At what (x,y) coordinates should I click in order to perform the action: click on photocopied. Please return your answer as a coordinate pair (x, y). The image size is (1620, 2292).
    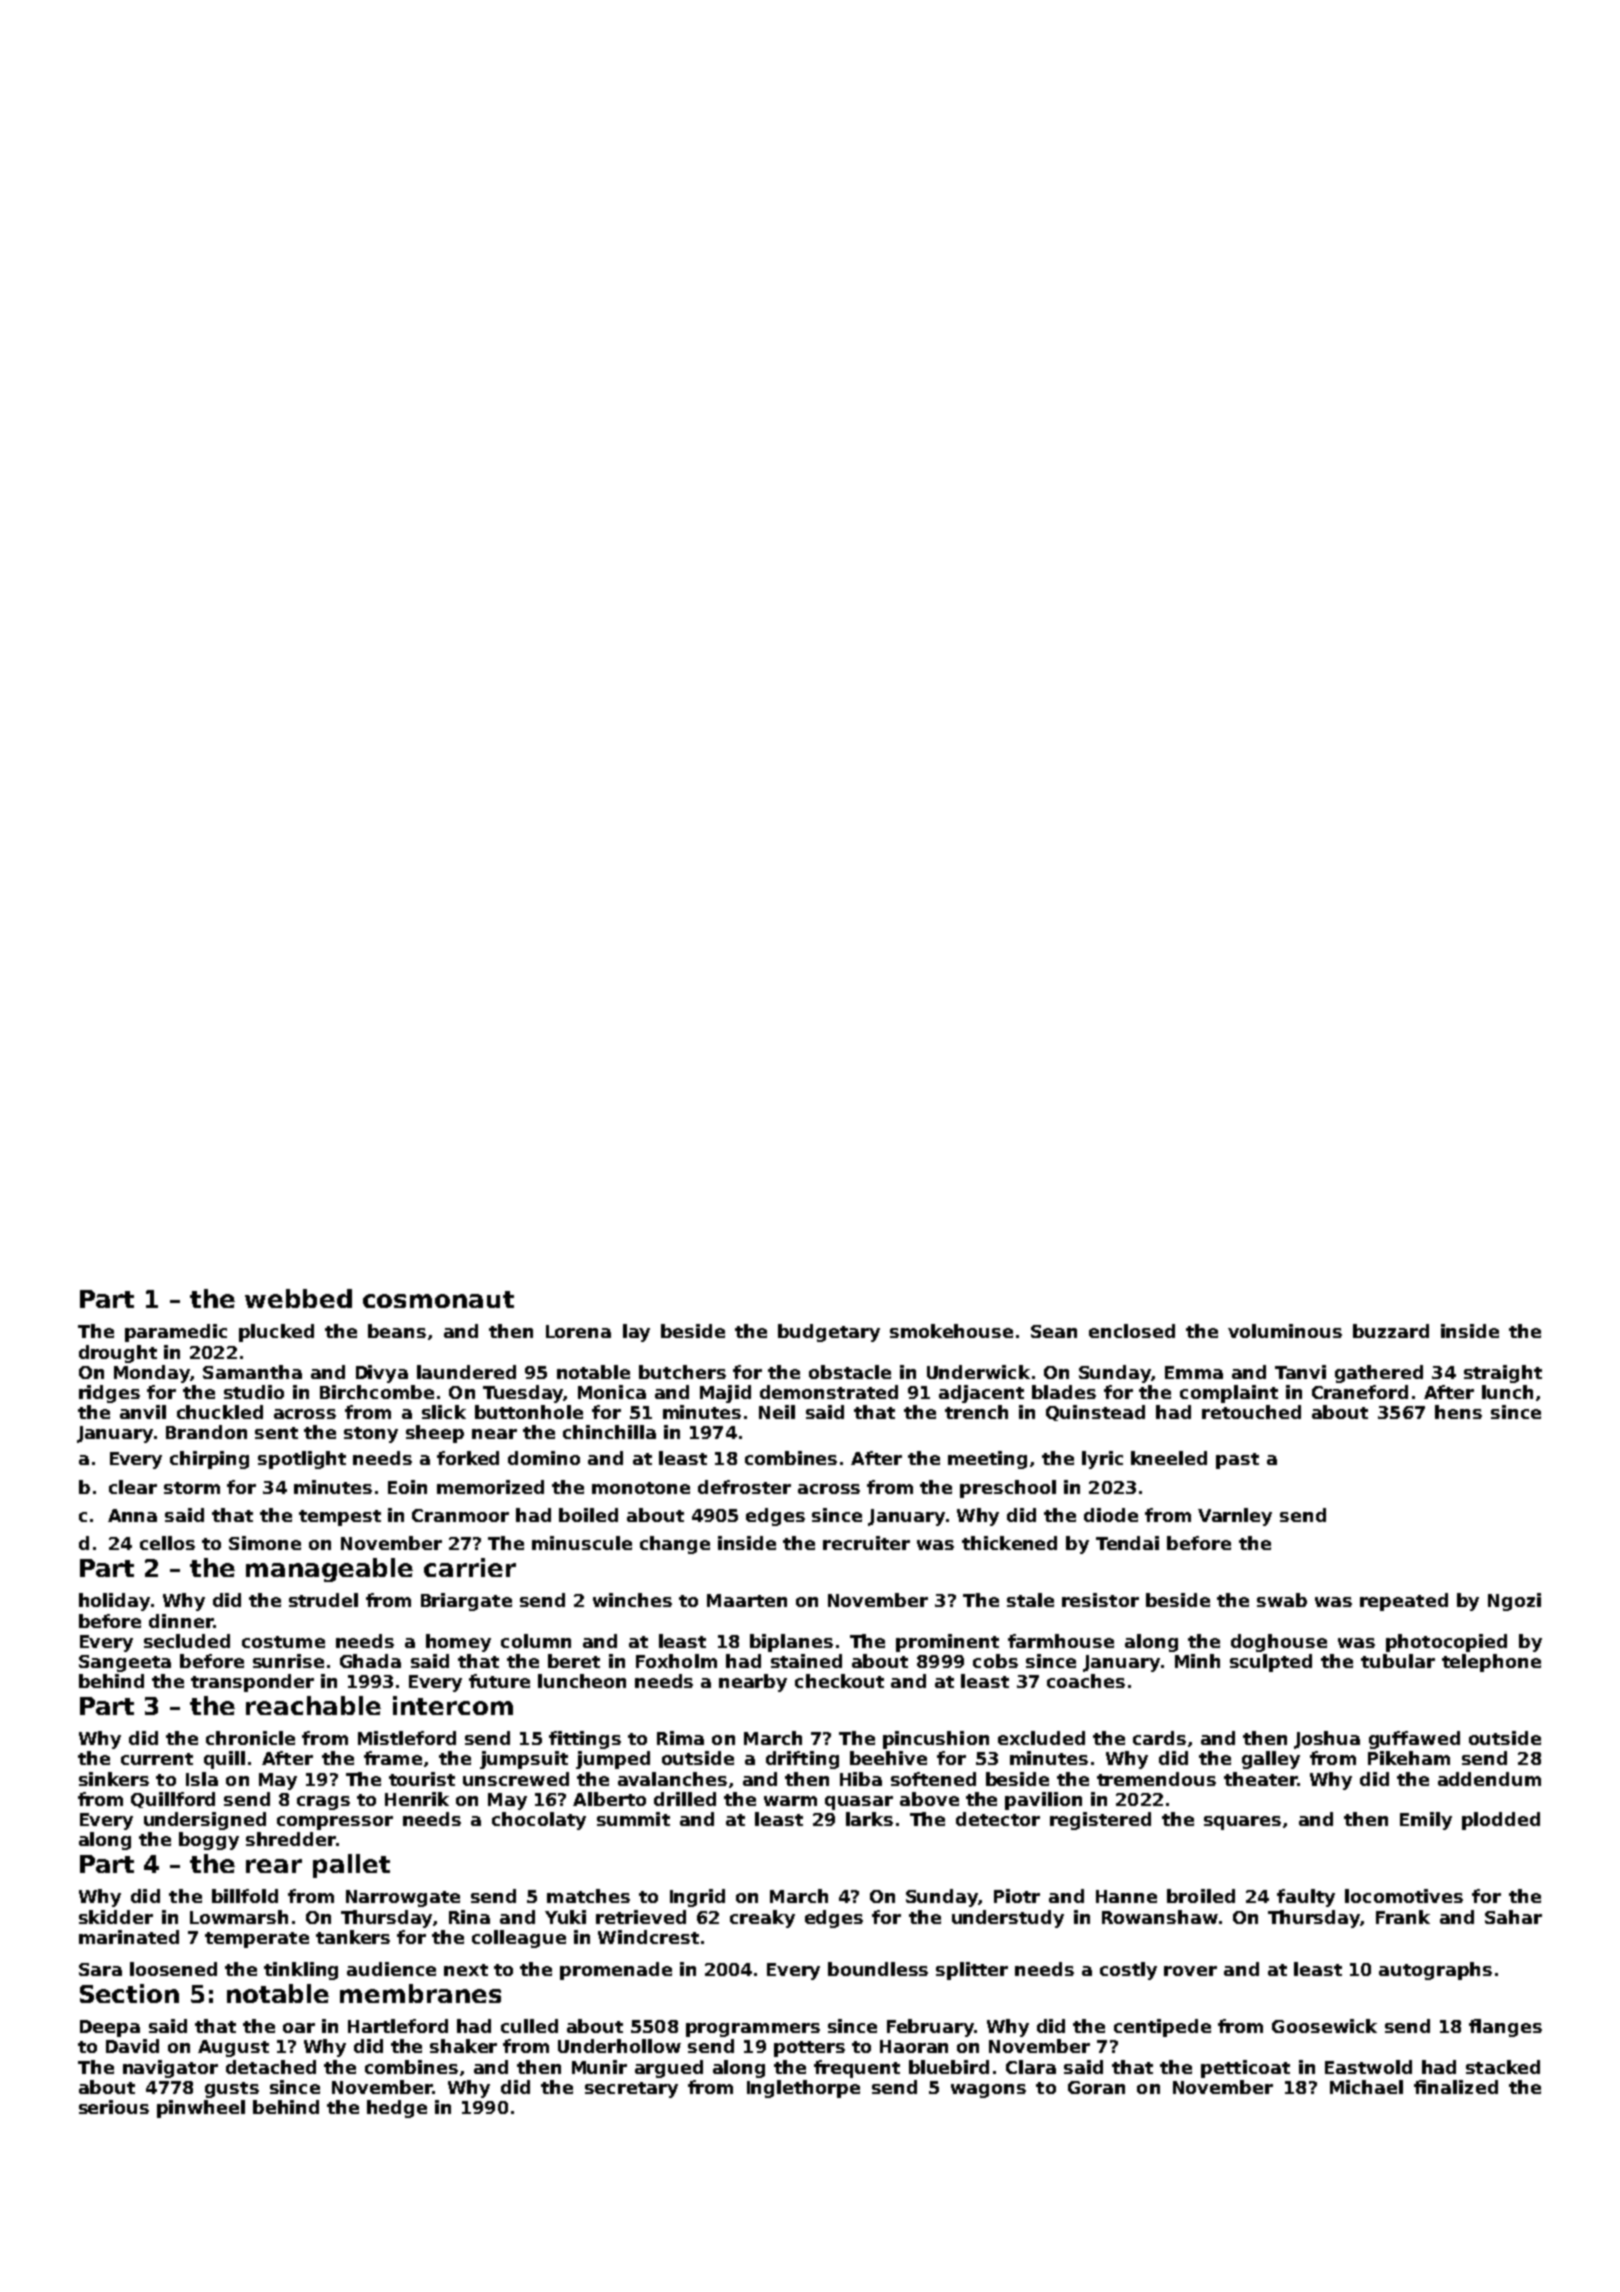
    Looking at the image, I should click on (1446, 1643).
